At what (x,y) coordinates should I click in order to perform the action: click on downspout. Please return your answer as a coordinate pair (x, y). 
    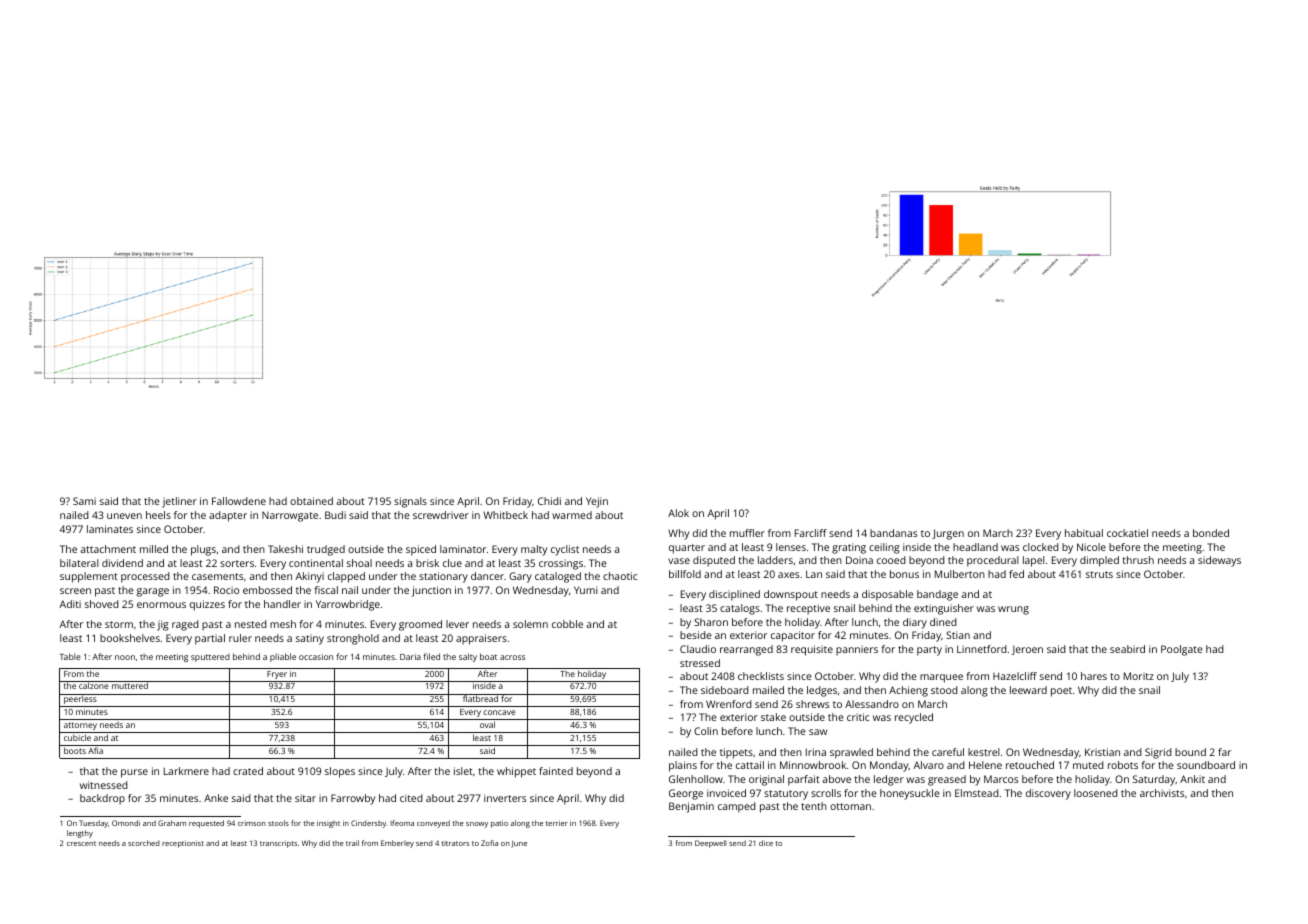
    Looking at the image, I should click on (791, 595).
